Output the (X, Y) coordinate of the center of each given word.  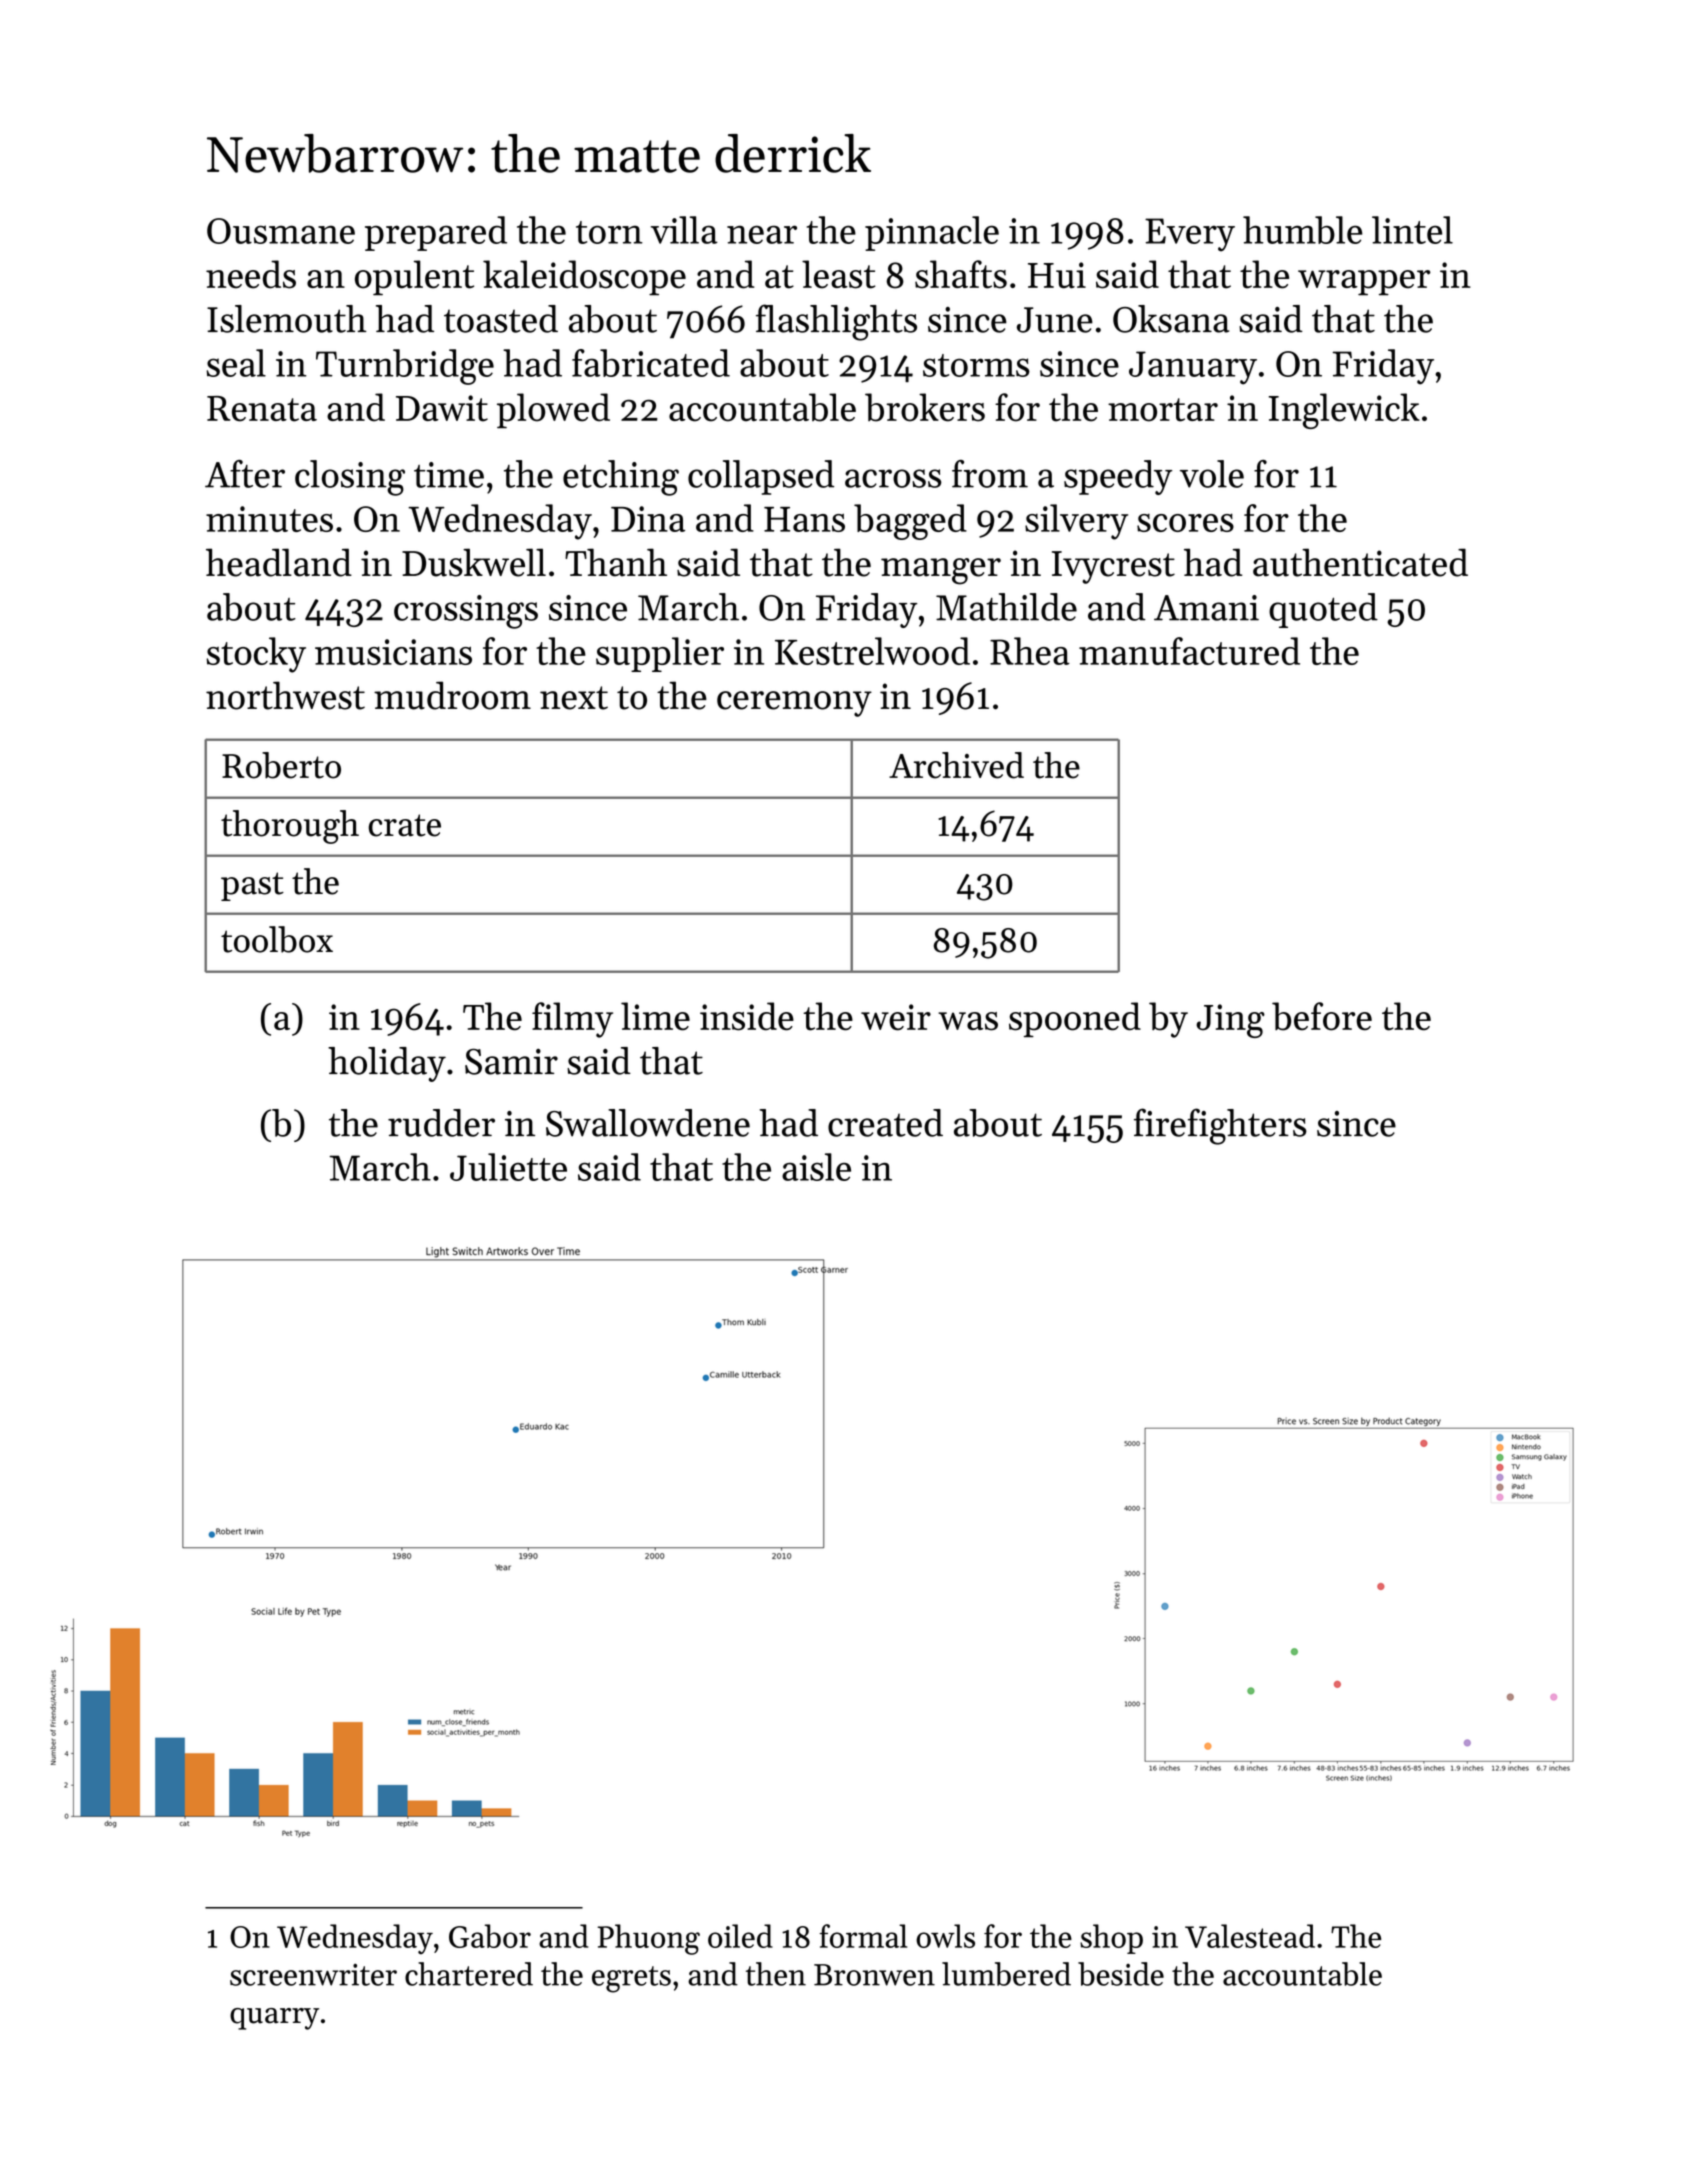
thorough (290, 827)
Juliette (508, 1167)
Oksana (1171, 319)
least (839, 274)
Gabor (490, 1936)
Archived (956, 765)
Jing (1230, 1021)
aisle (816, 1167)
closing (350, 478)
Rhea (1030, 651)
